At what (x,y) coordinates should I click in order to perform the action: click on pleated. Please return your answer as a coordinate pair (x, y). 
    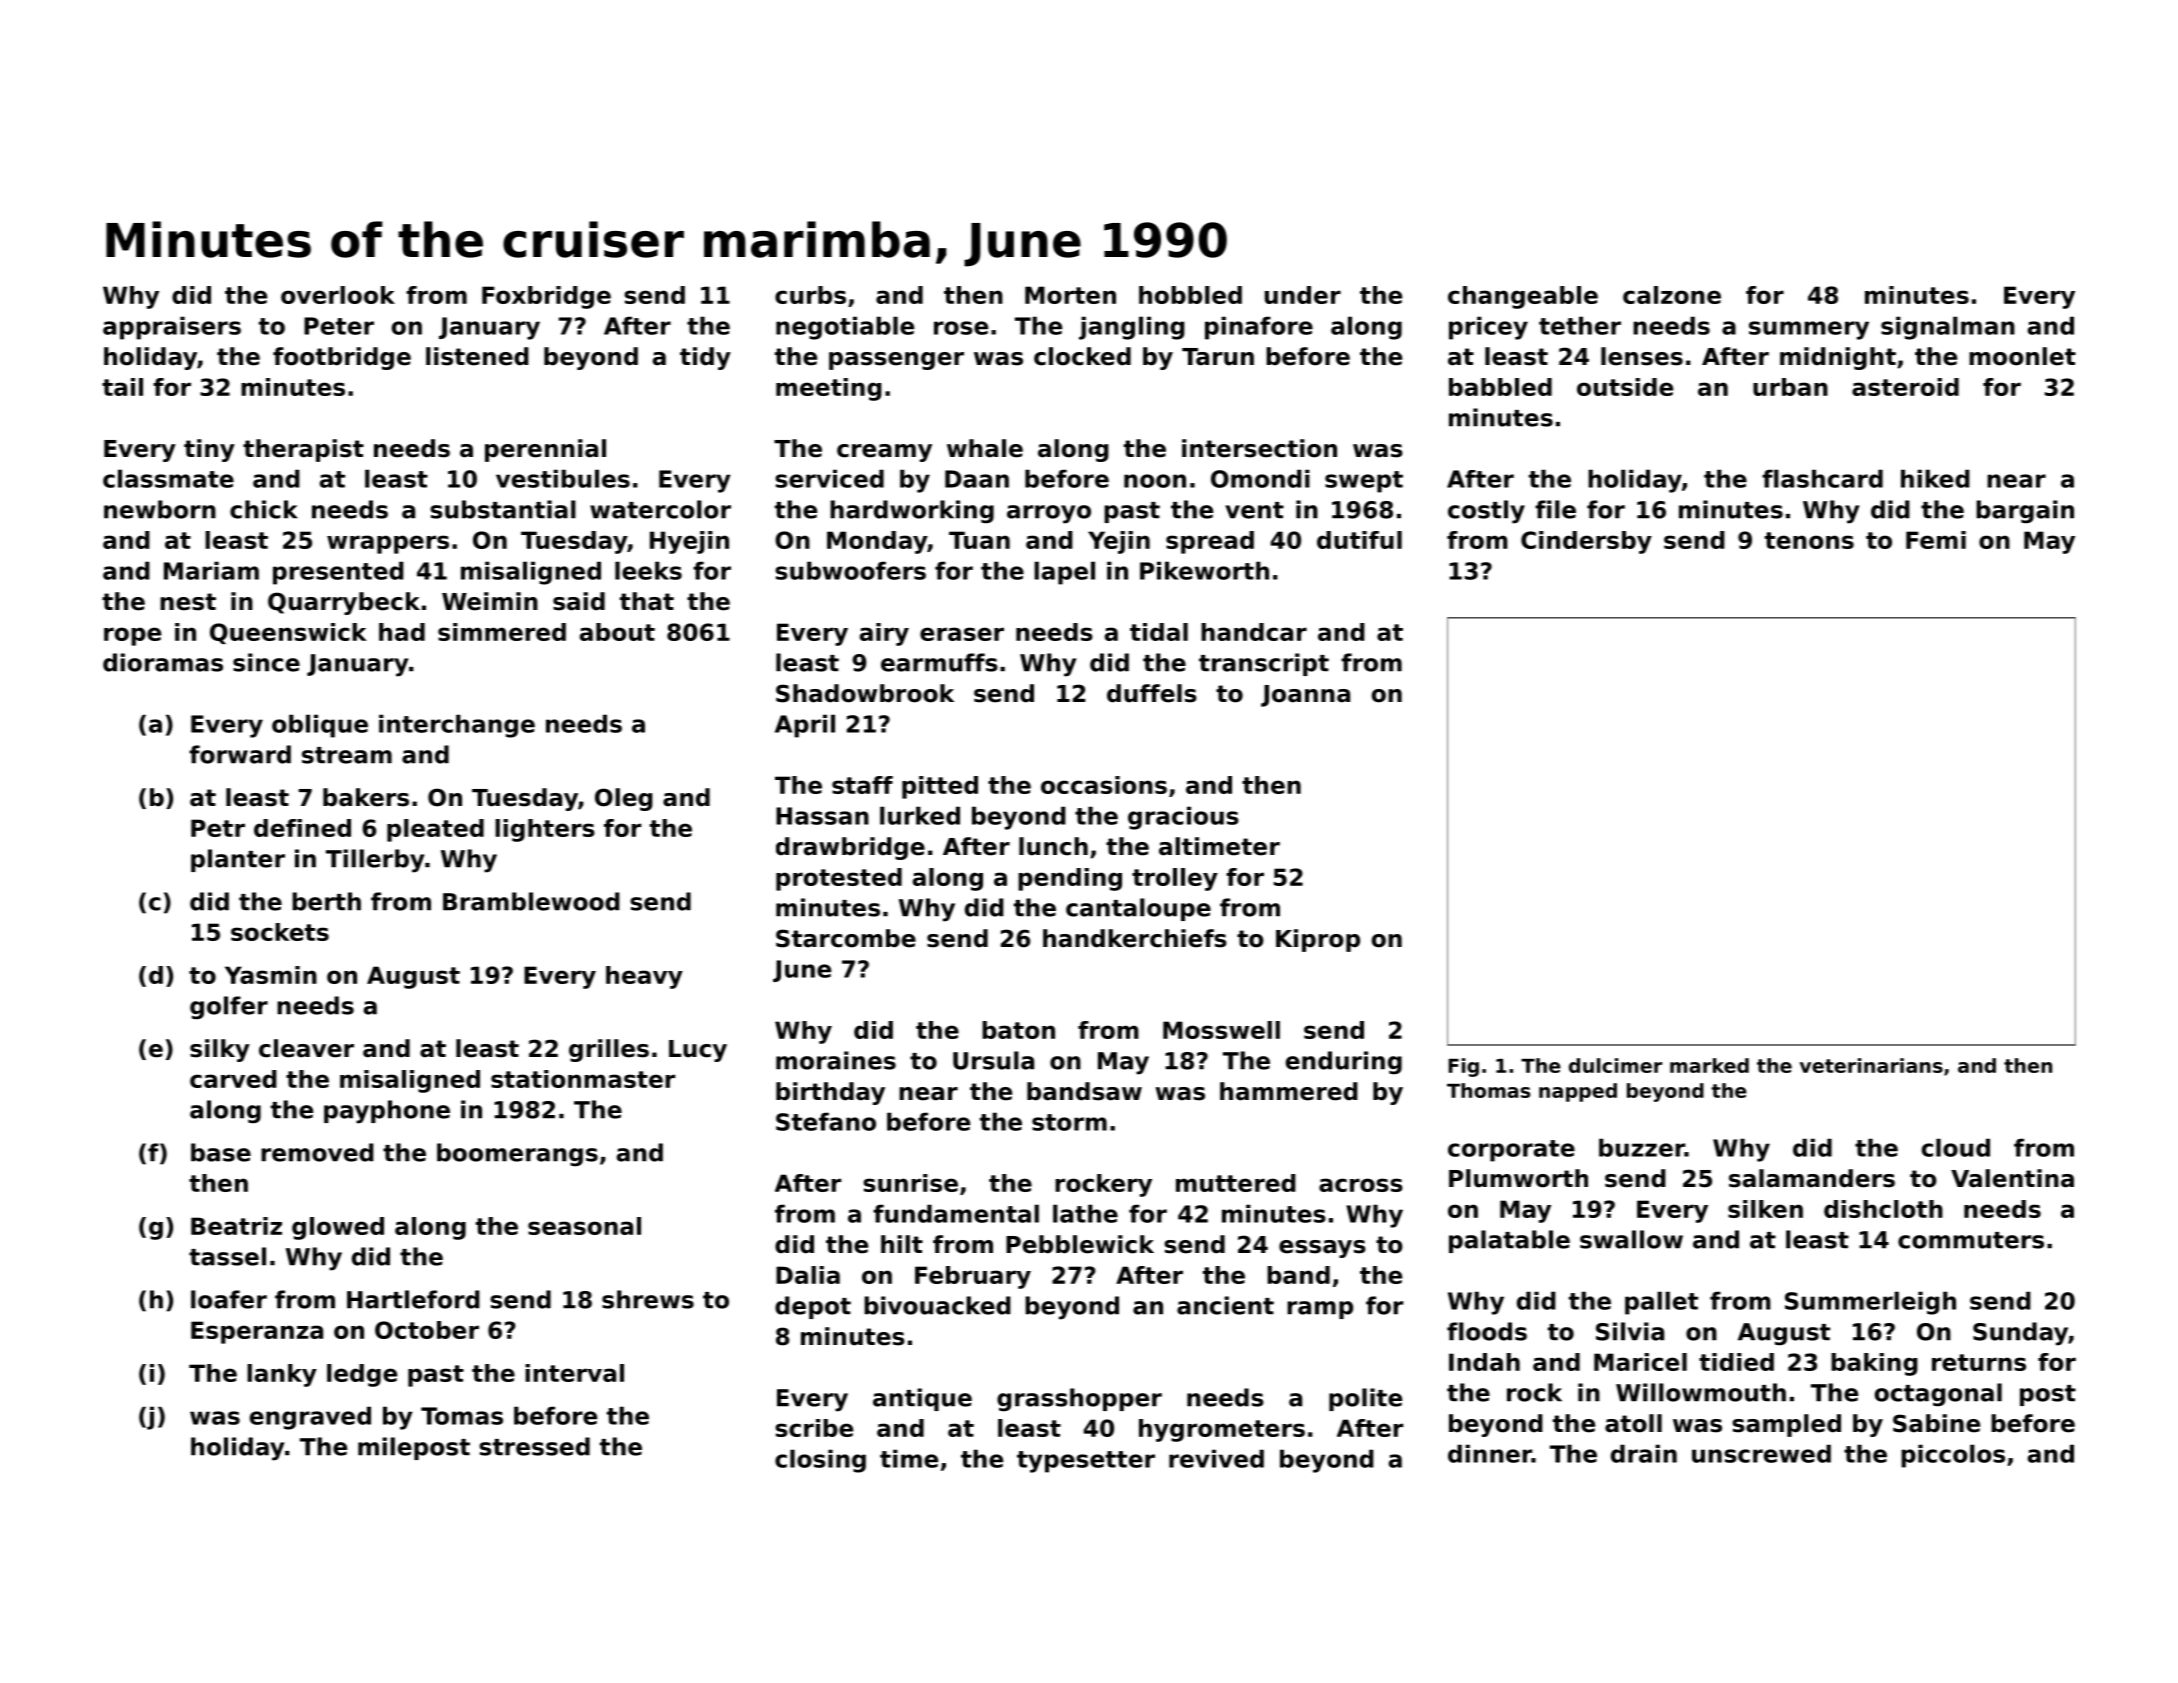
    Looking at the image, I should click on (435, 830).
